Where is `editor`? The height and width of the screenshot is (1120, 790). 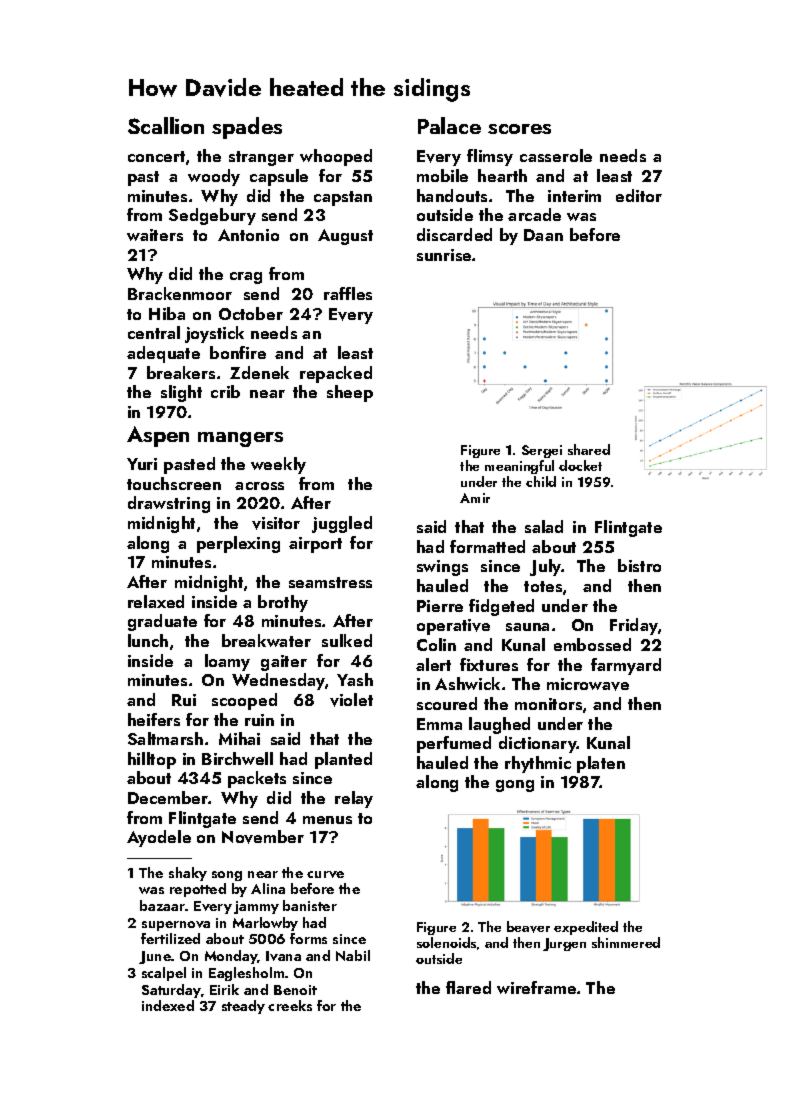 editor is located at coordinates (639, 195).
